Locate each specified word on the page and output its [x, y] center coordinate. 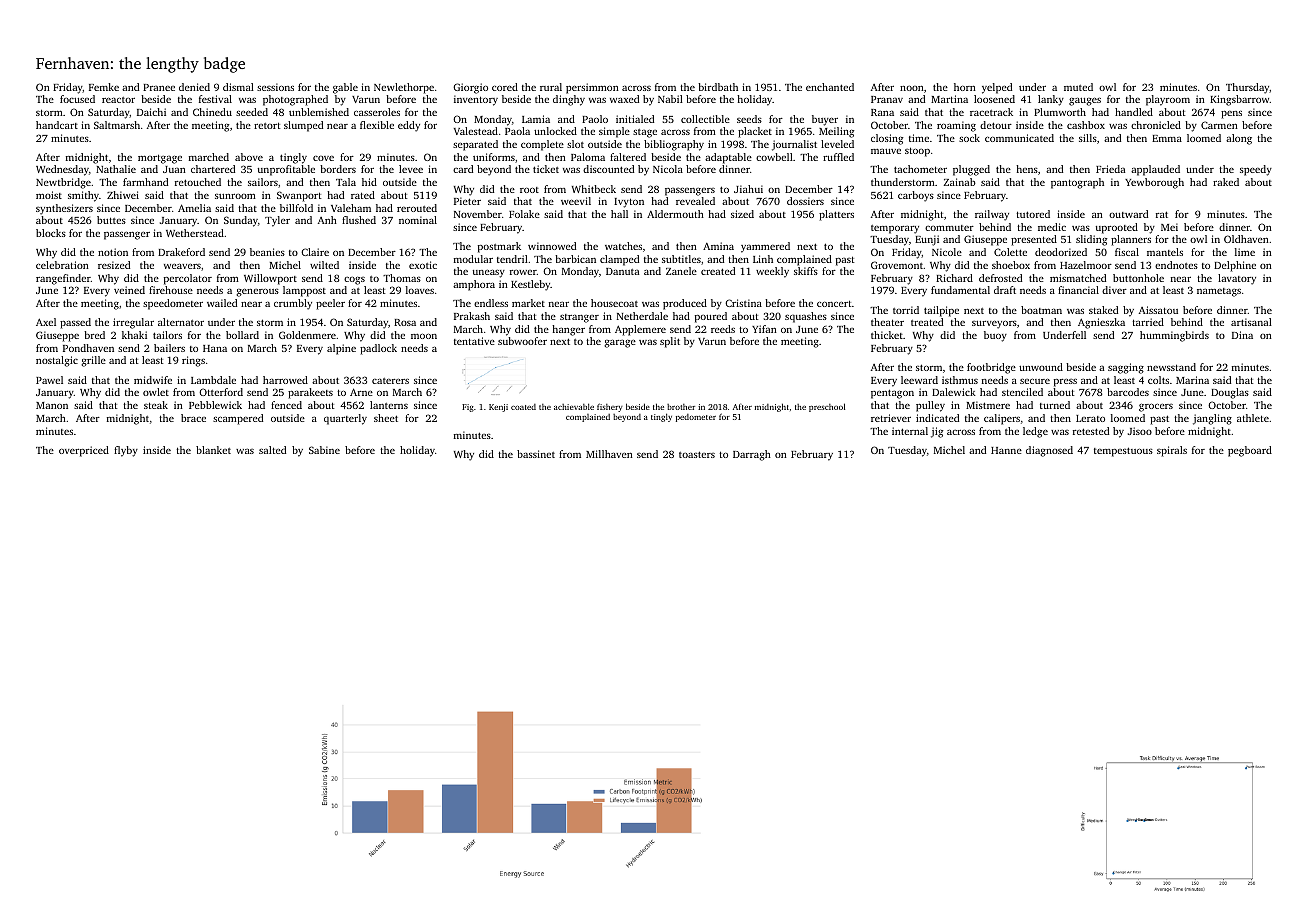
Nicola [668, 169]
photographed [295, 100]
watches [623, 246]
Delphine [1235, 266]
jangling [1212, 419]
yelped [997, 88]
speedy [1256, 170]
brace [193, 418]
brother [681, 407]
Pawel [49, 380]
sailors [263, 182]
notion [113, 252]
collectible [705, 119]
